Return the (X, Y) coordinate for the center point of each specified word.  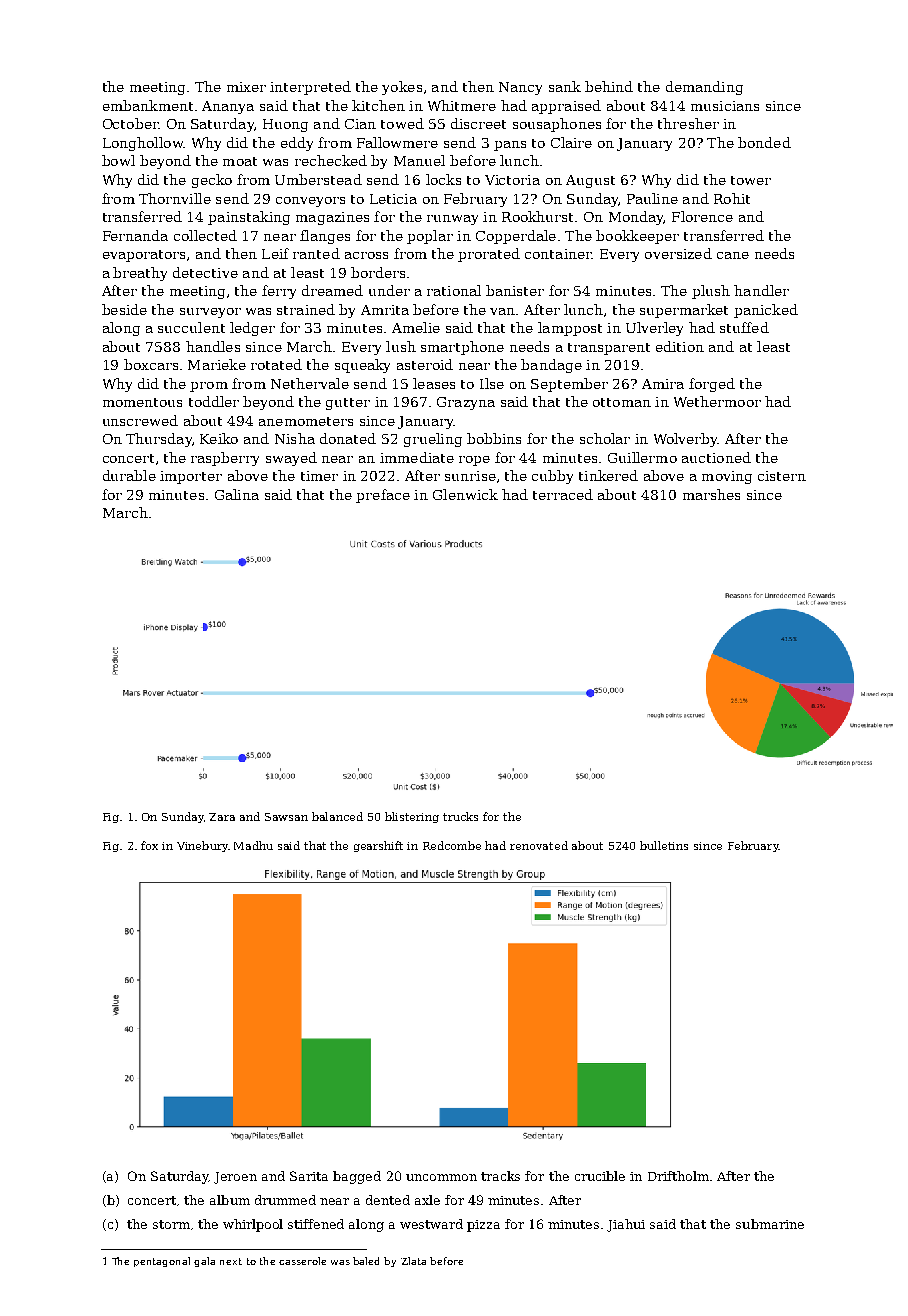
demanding (704, 88)
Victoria (512, 180)
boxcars (151, 364)
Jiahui (626, 1225)
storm (171, 1224)
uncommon (441, 1177)
